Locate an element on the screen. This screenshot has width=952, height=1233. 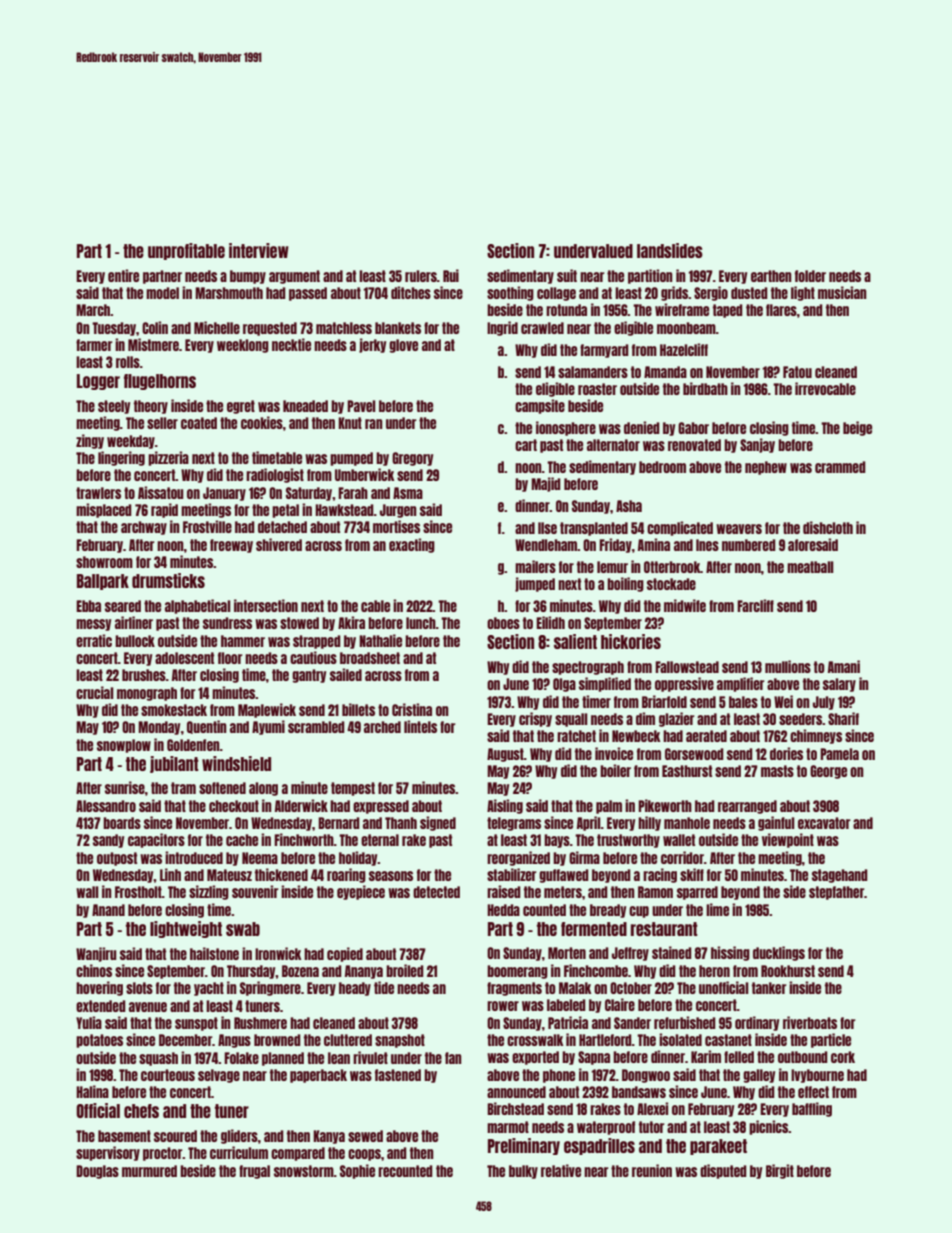
ratchet is located at coordinates (576, 736).
